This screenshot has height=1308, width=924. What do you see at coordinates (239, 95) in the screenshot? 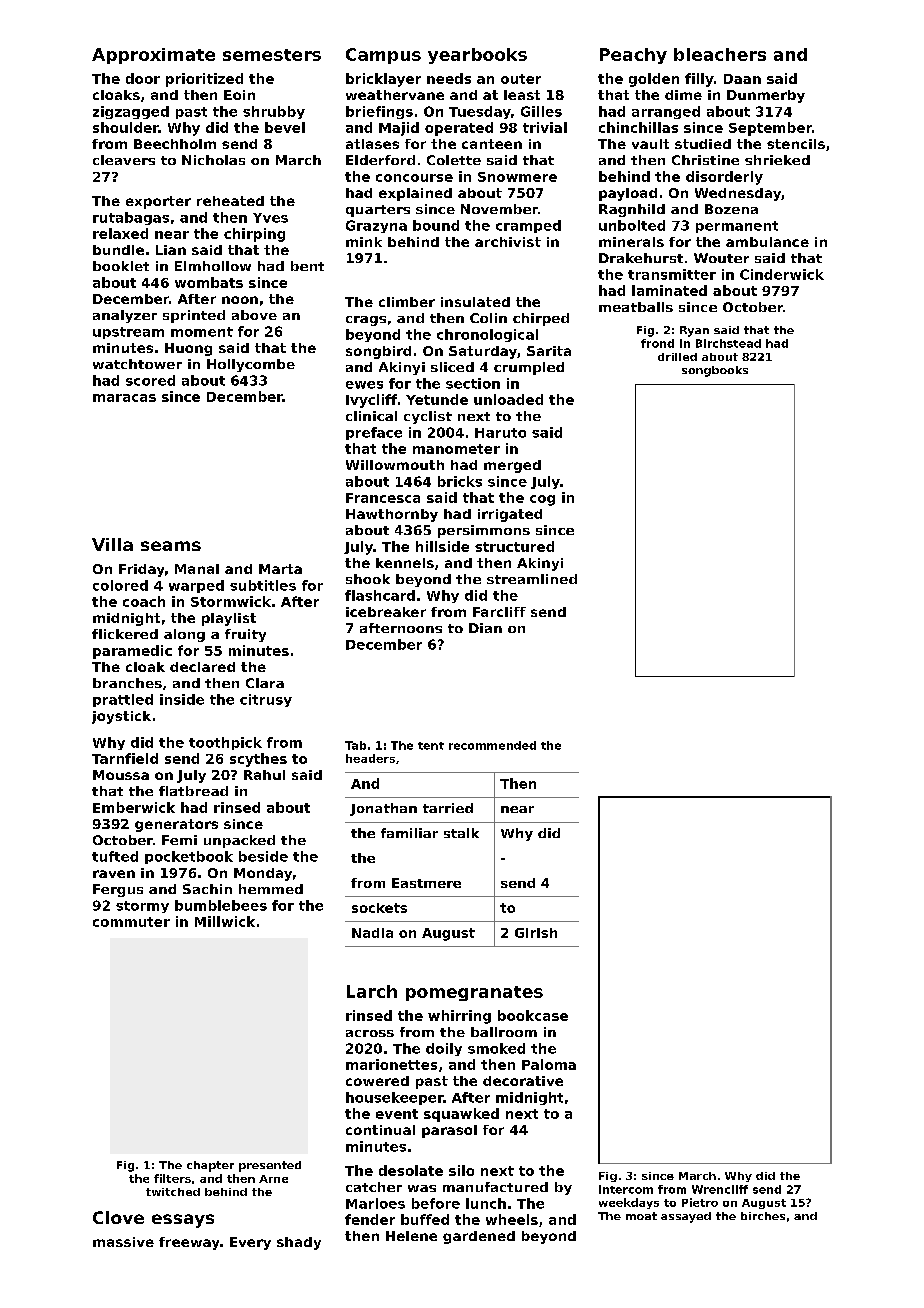
I see `Eoin` at bounding box center [239, 95].
